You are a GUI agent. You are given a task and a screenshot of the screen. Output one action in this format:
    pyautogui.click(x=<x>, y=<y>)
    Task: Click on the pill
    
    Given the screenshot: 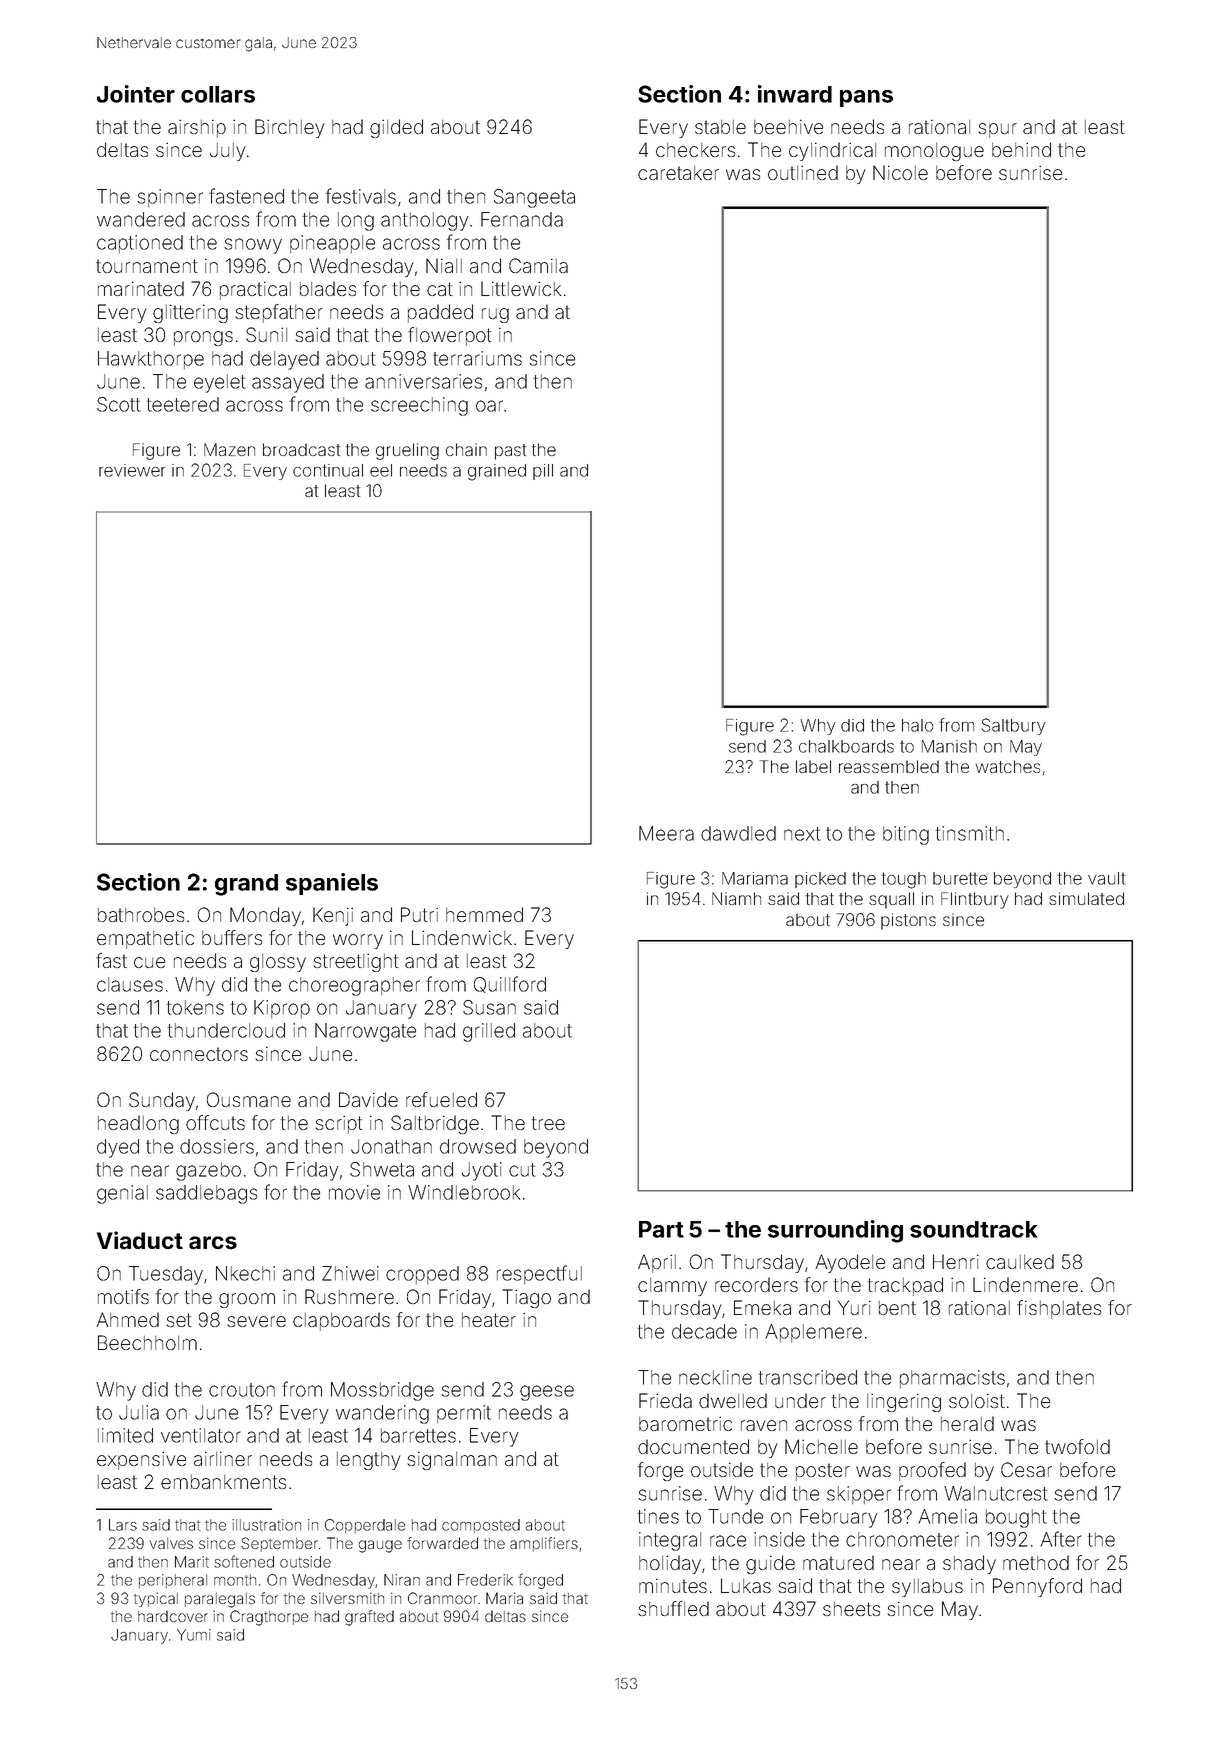 What is the action you would take?
    pyautogui.click(x=543, y=472)
